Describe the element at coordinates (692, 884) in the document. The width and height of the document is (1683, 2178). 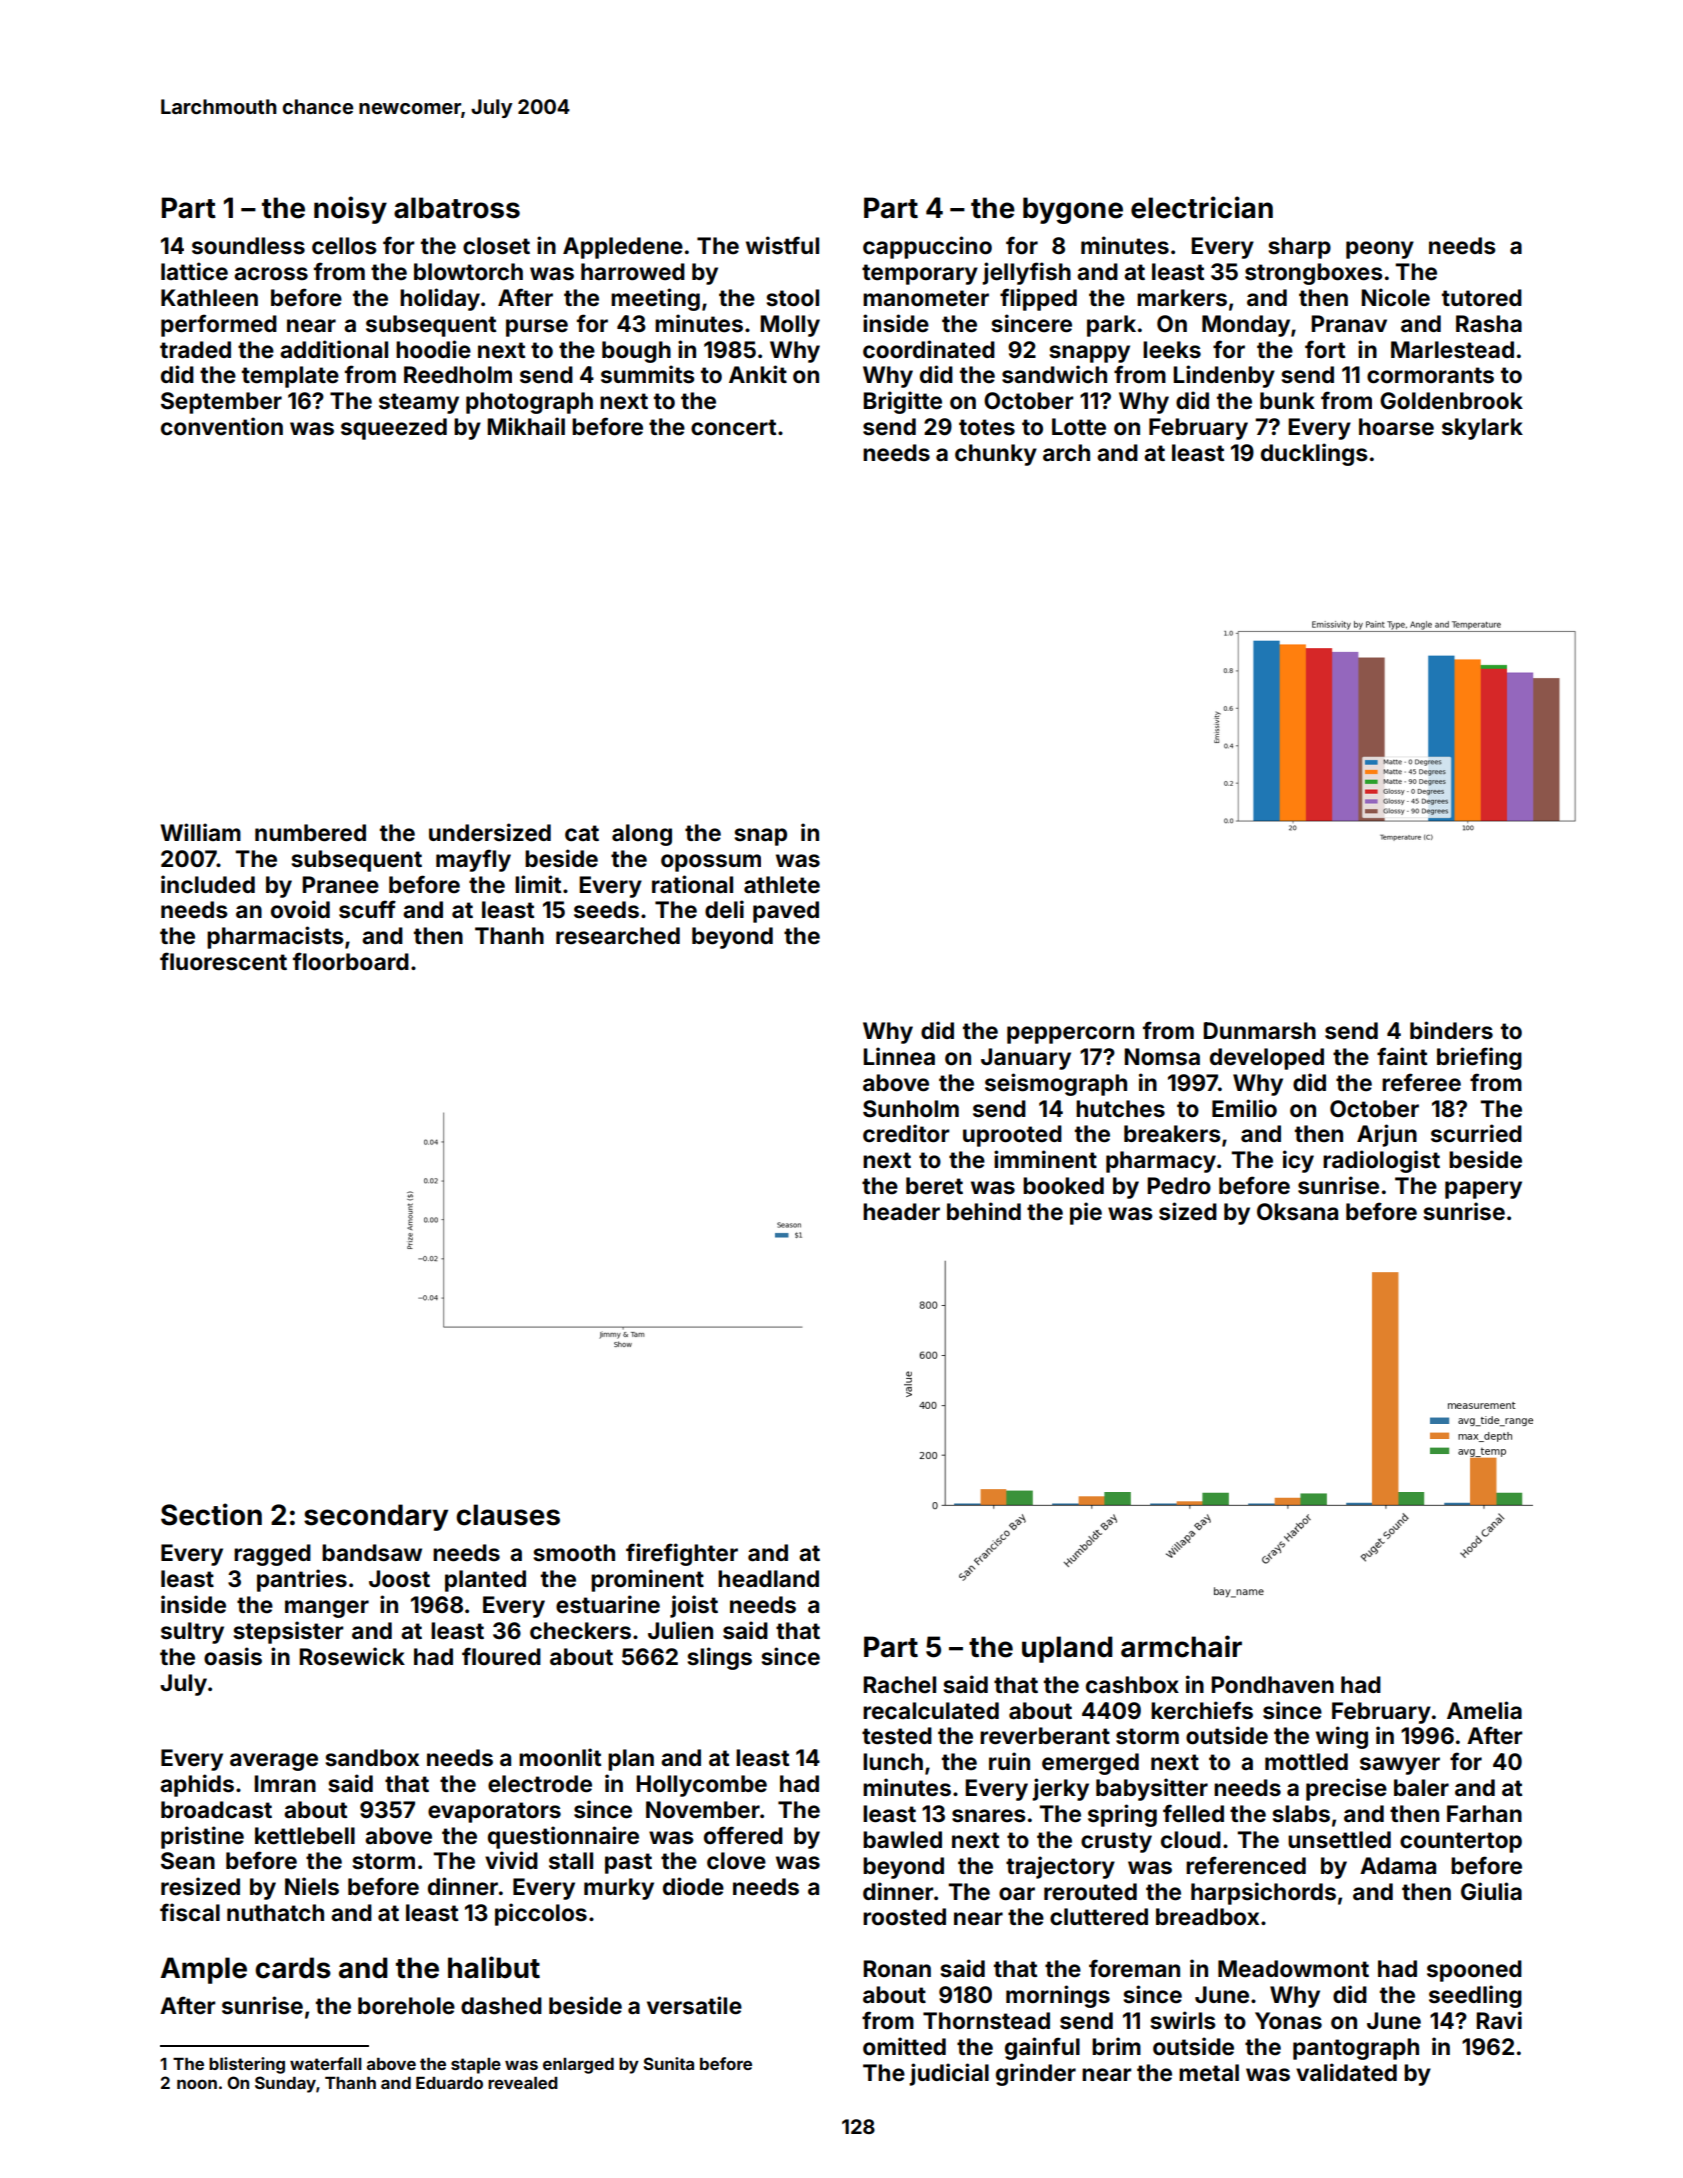
I see `rational` at that location.
